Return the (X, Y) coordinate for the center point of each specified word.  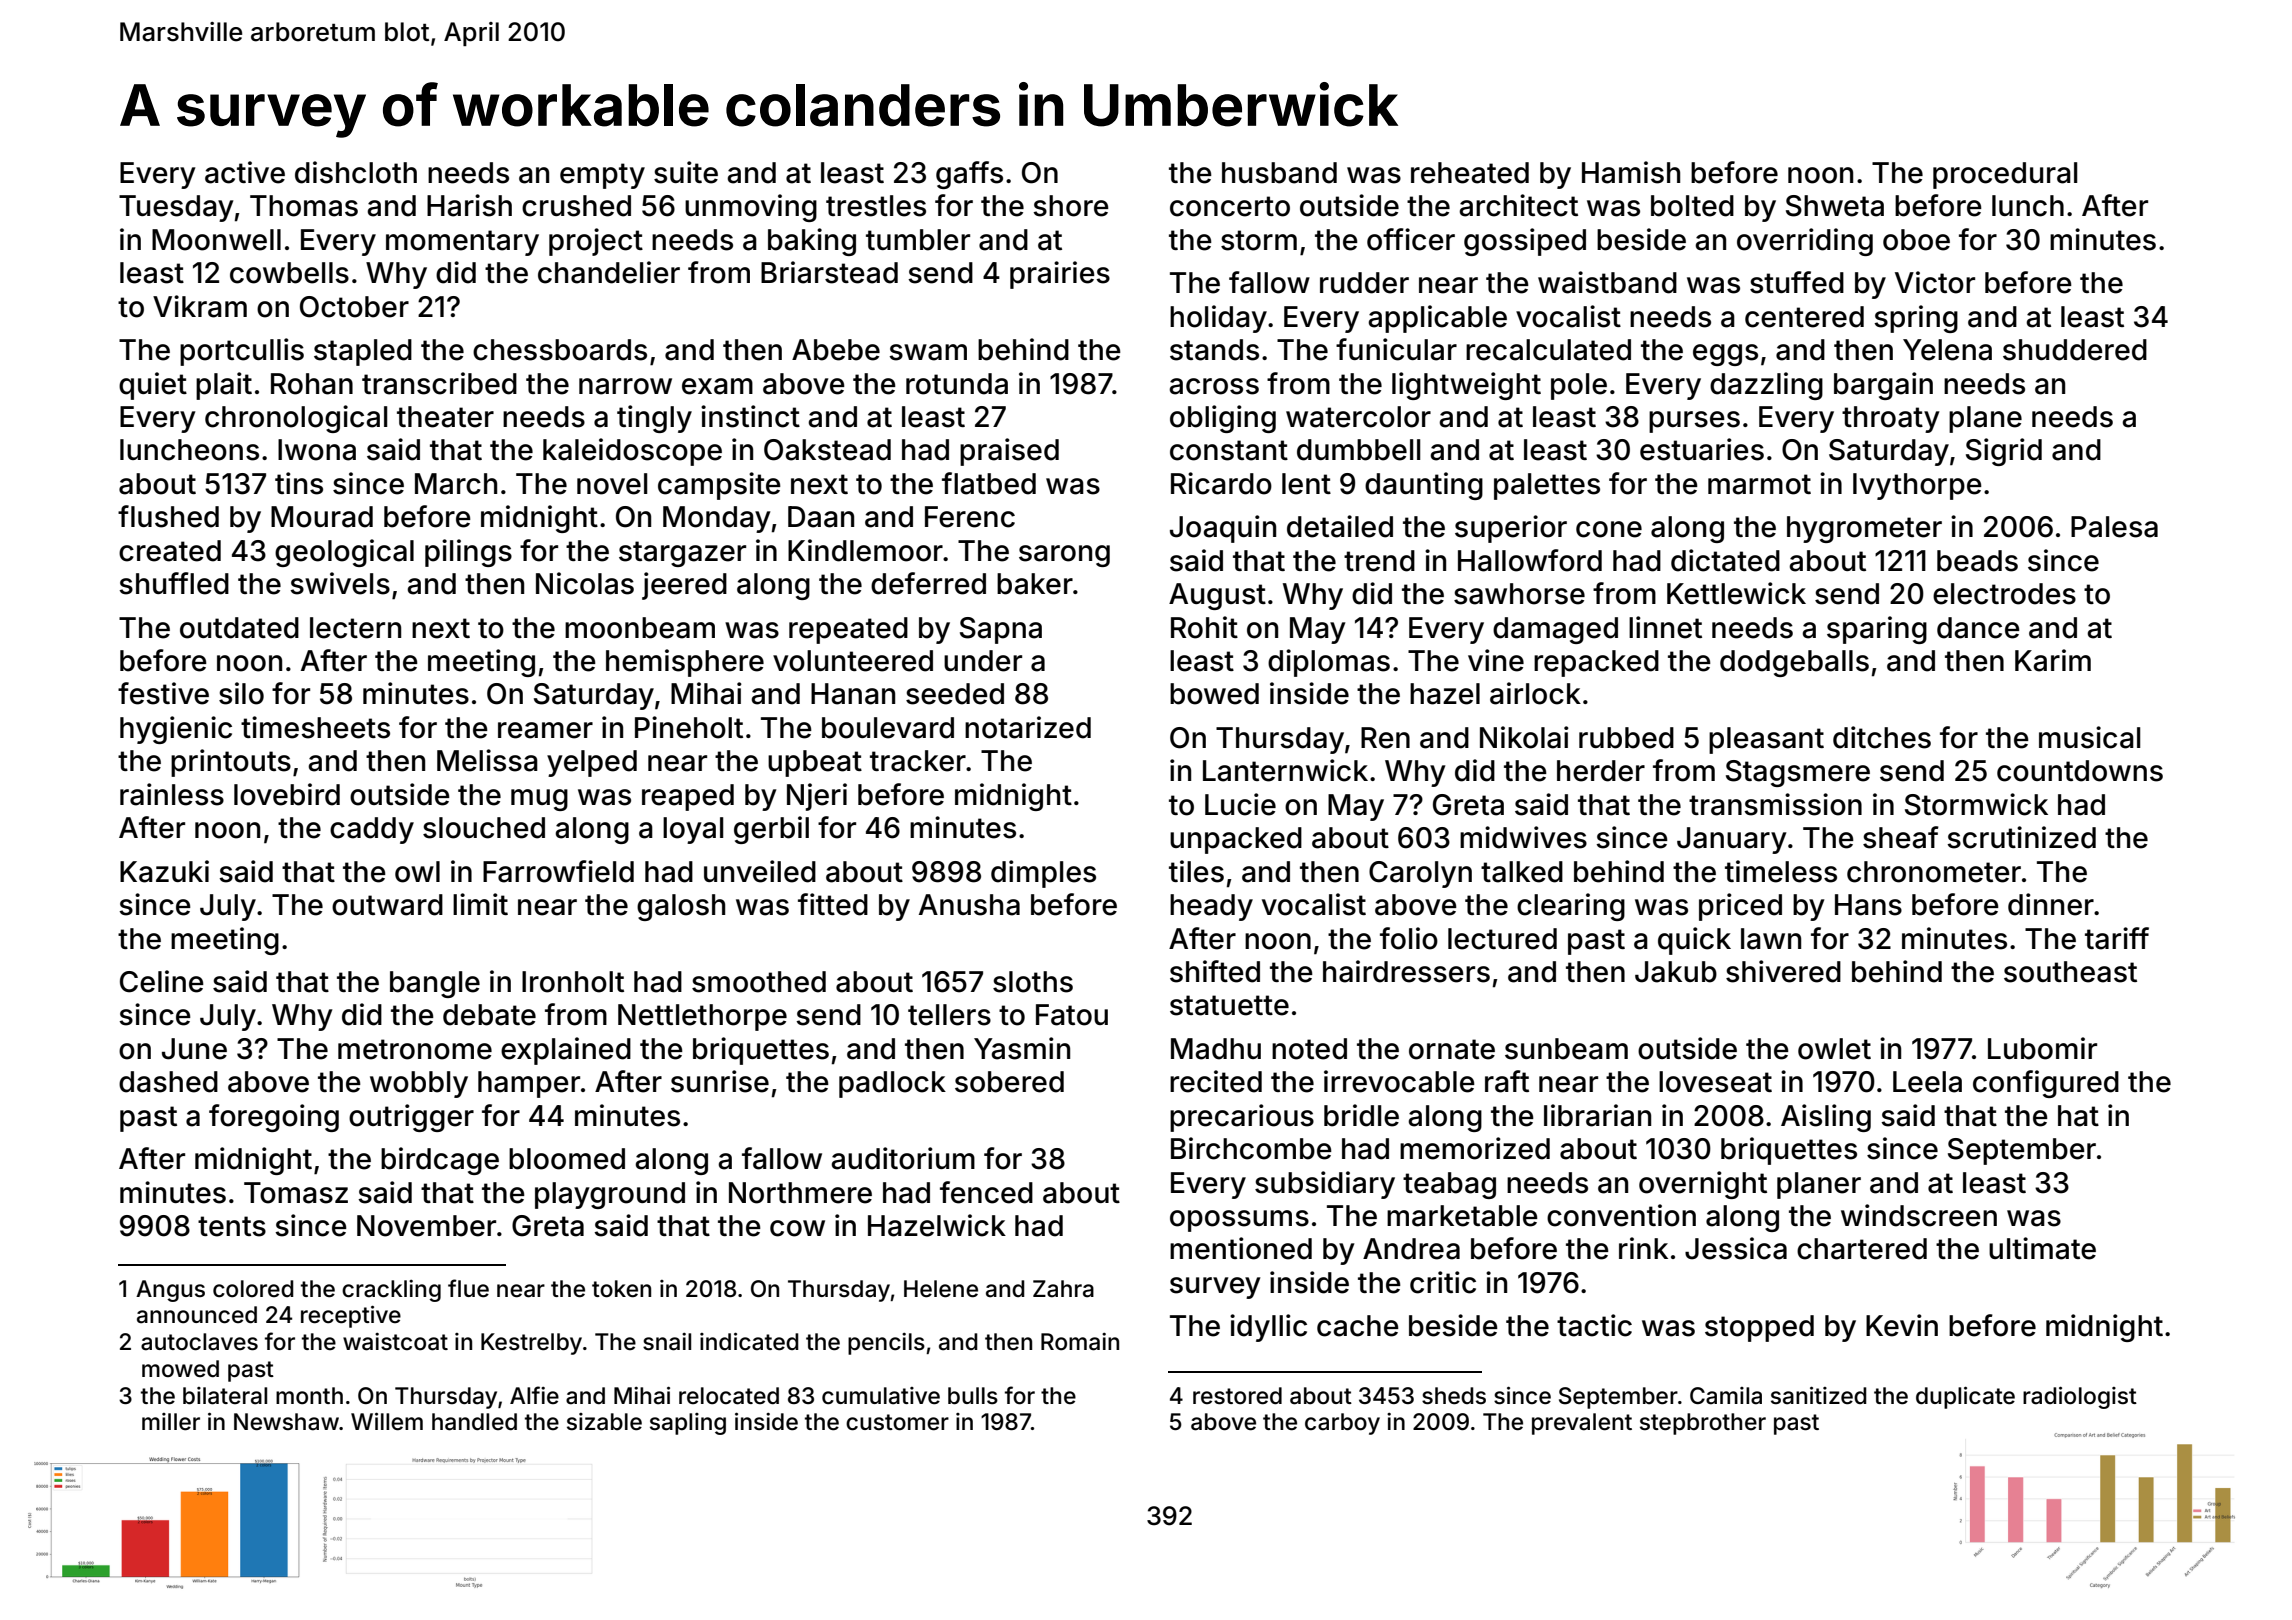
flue (468, 1288)
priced (1740, 907)
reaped (688, 797)
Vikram (200, 306)
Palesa (2114, 527)
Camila (1726, 1396)
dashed (168, 1082)
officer (1411, 239)
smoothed (759, 982)
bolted (1692, 206)
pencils (886, 1344)
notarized (1028, 727)
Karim (2053, 660)
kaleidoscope (632, 452)
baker (1035, 584)
